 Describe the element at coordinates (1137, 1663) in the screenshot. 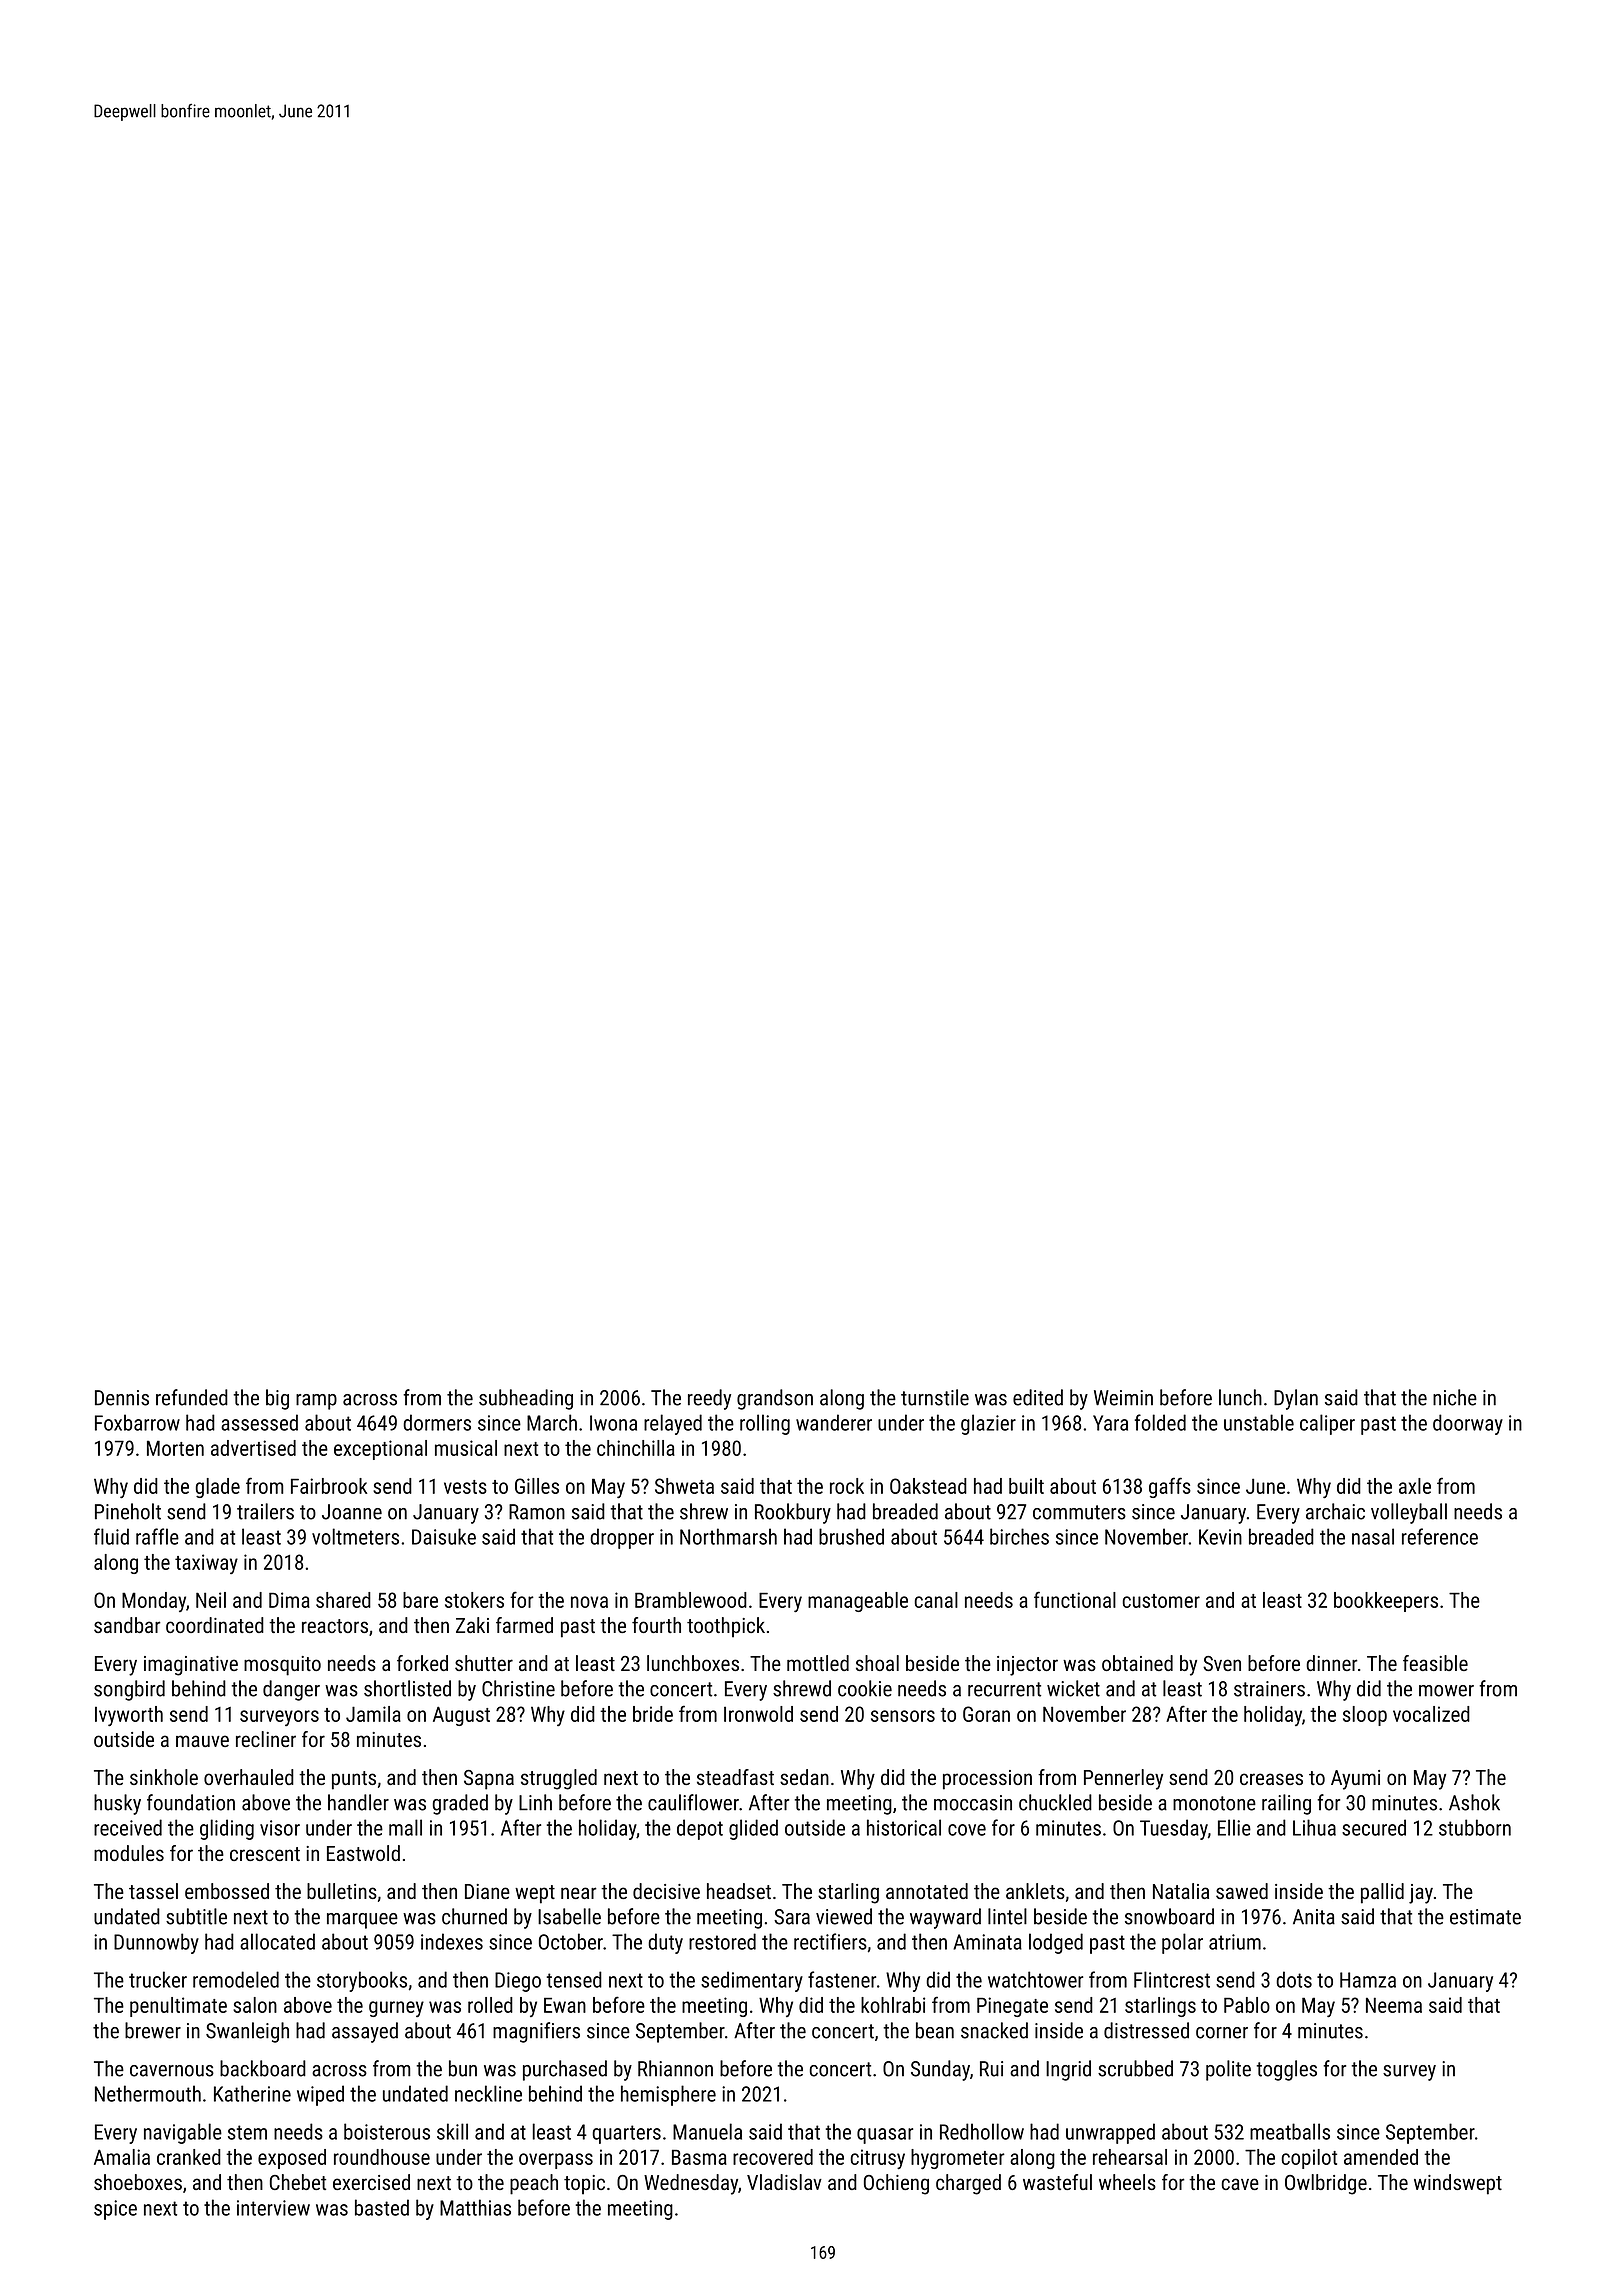

I see `obtained` at that location.
